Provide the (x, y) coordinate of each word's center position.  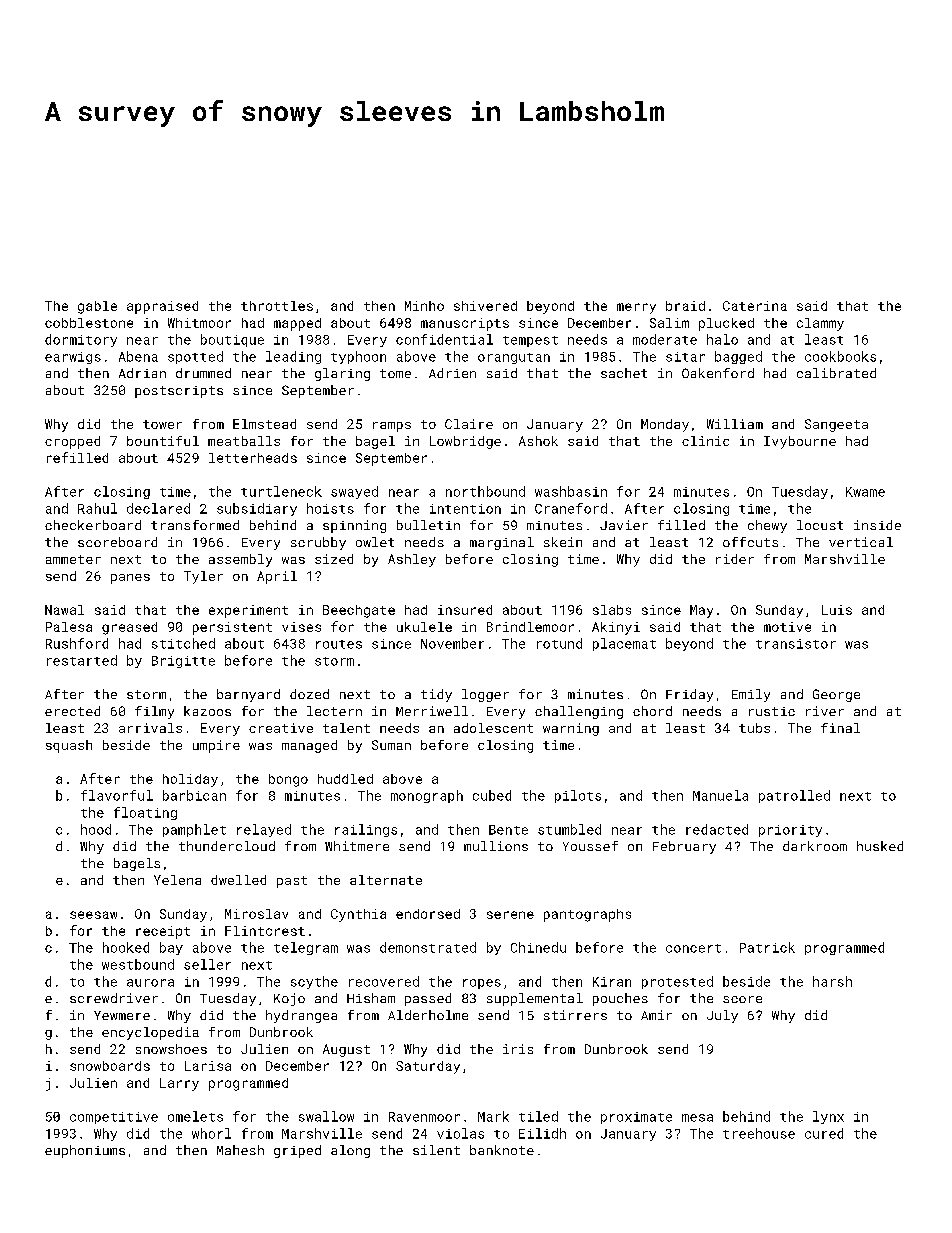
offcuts (750, 542)
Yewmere (122, 1015)
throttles (277, 306)
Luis (837, 610)
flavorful (117, 795)
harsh (832, 981)
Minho (424, 306)
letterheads (253, 458)
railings (366, 830)
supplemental (535, 999)
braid (685, 306)
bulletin (428, 525)
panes (130, 579)
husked (880, 846)
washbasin (571, 491)
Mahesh (240, 1150)
